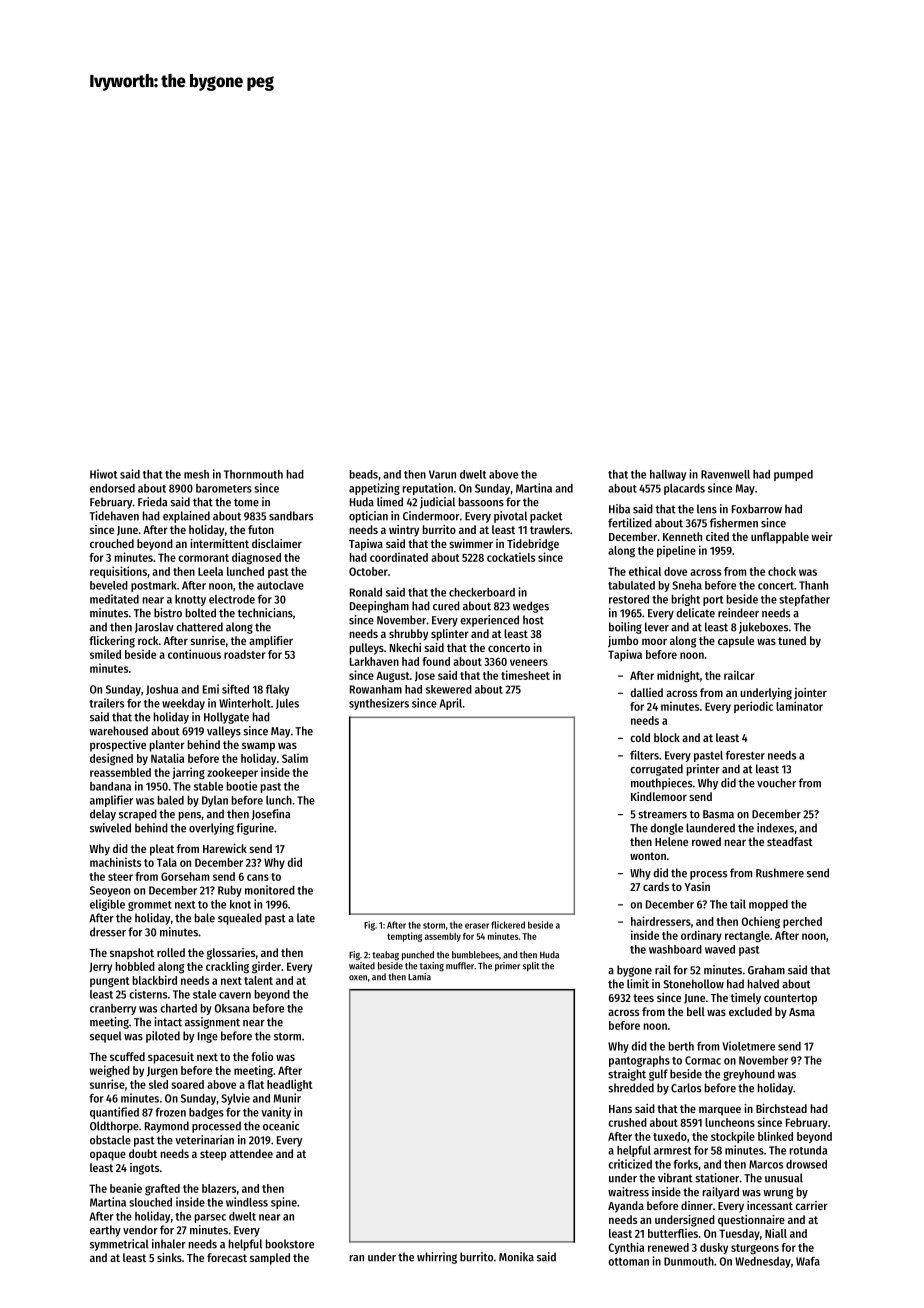 The width and height of the document is (924, 1308). I want to click on sinks, so click(169, 1257).
